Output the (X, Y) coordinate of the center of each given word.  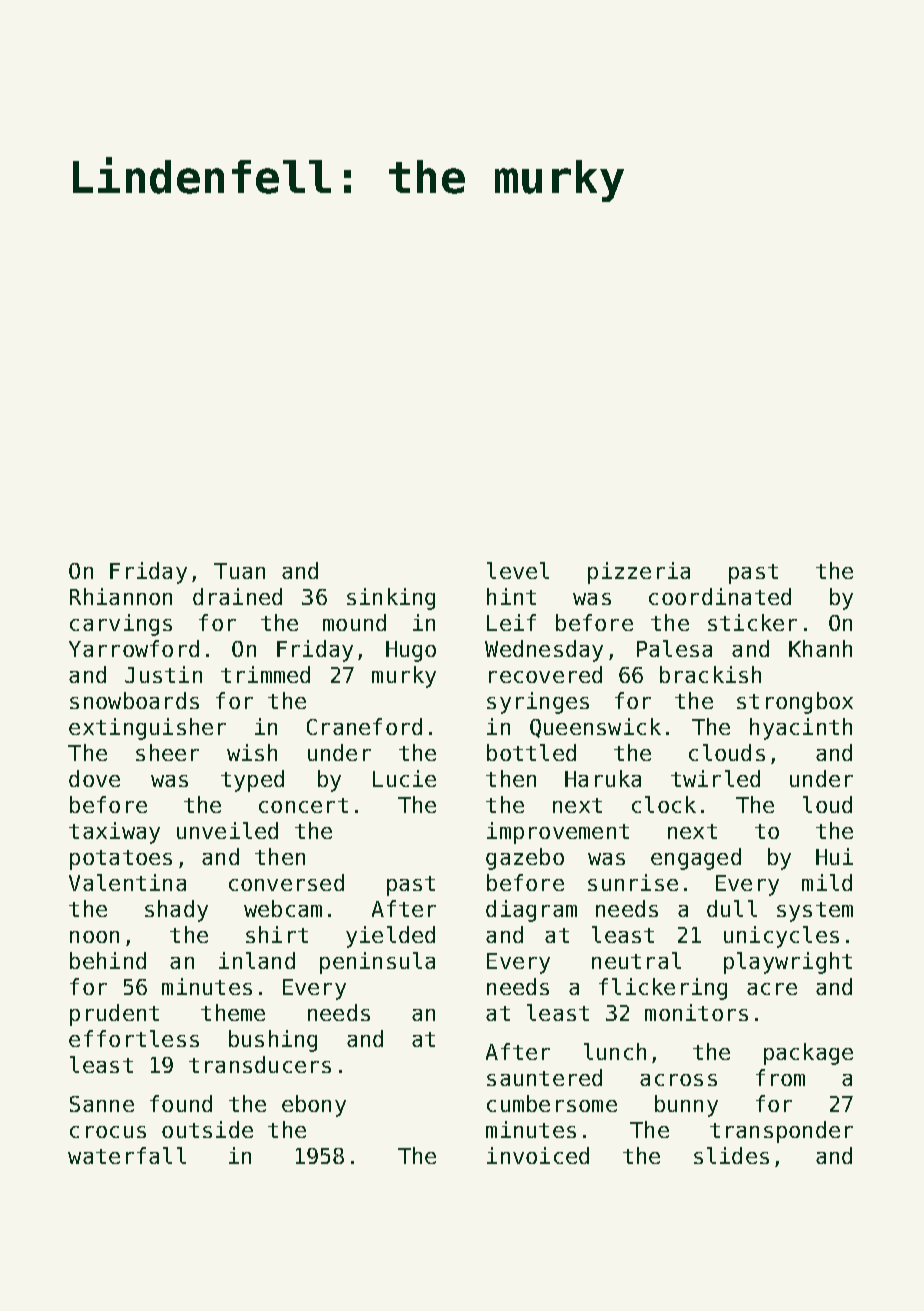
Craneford (364, 726)
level (518, 570)
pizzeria (639, 573)
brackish (710, 674)
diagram (531, 911)
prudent (114, 1015)
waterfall (127, 1155)
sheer (167, 752)
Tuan (239, 571)
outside (207, 1129)
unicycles (781, 937)
